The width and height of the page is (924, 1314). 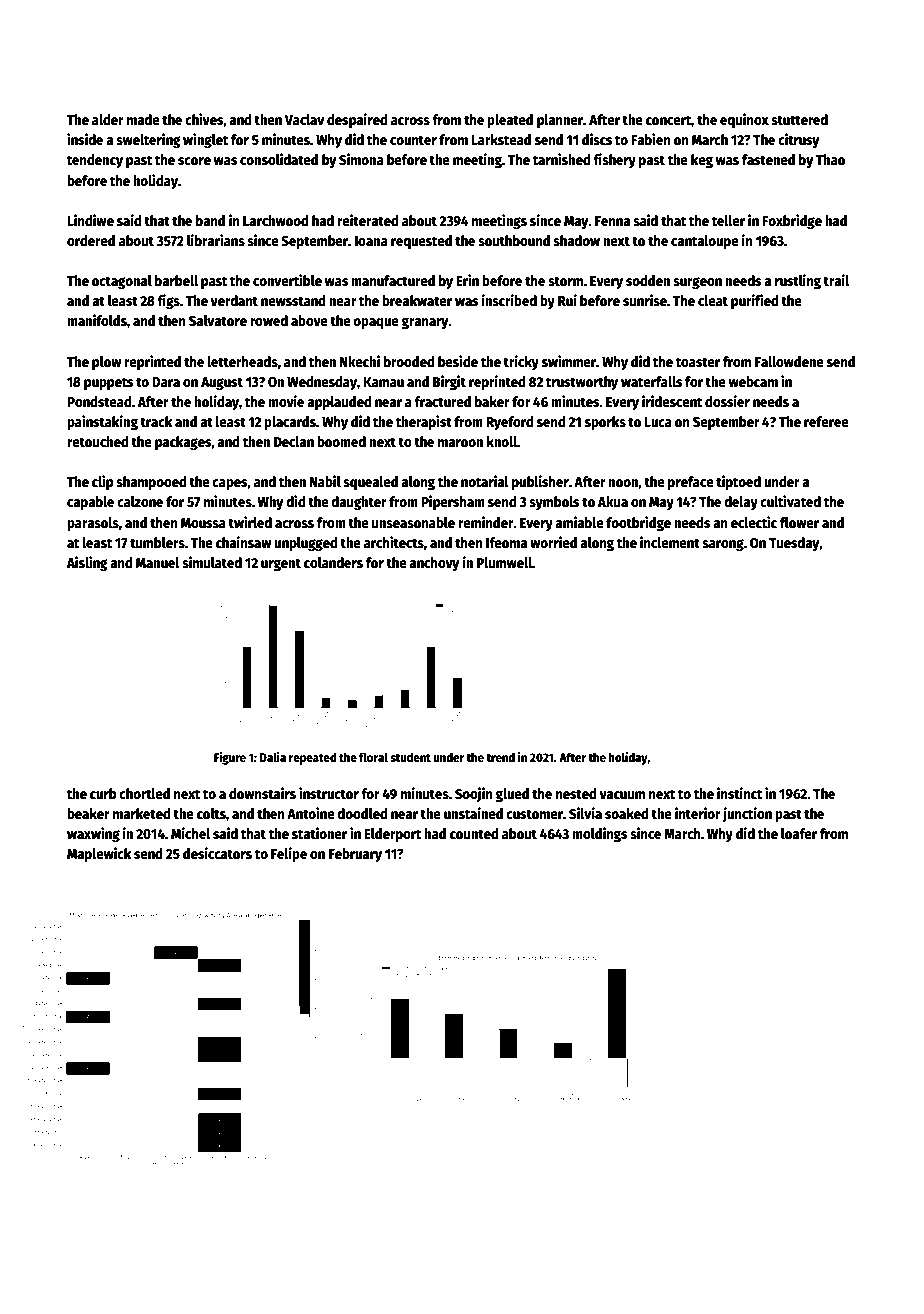 What do you see at coordinates (739, 793) in the page?
I see `instinct` at bounding box center [739, 793].
